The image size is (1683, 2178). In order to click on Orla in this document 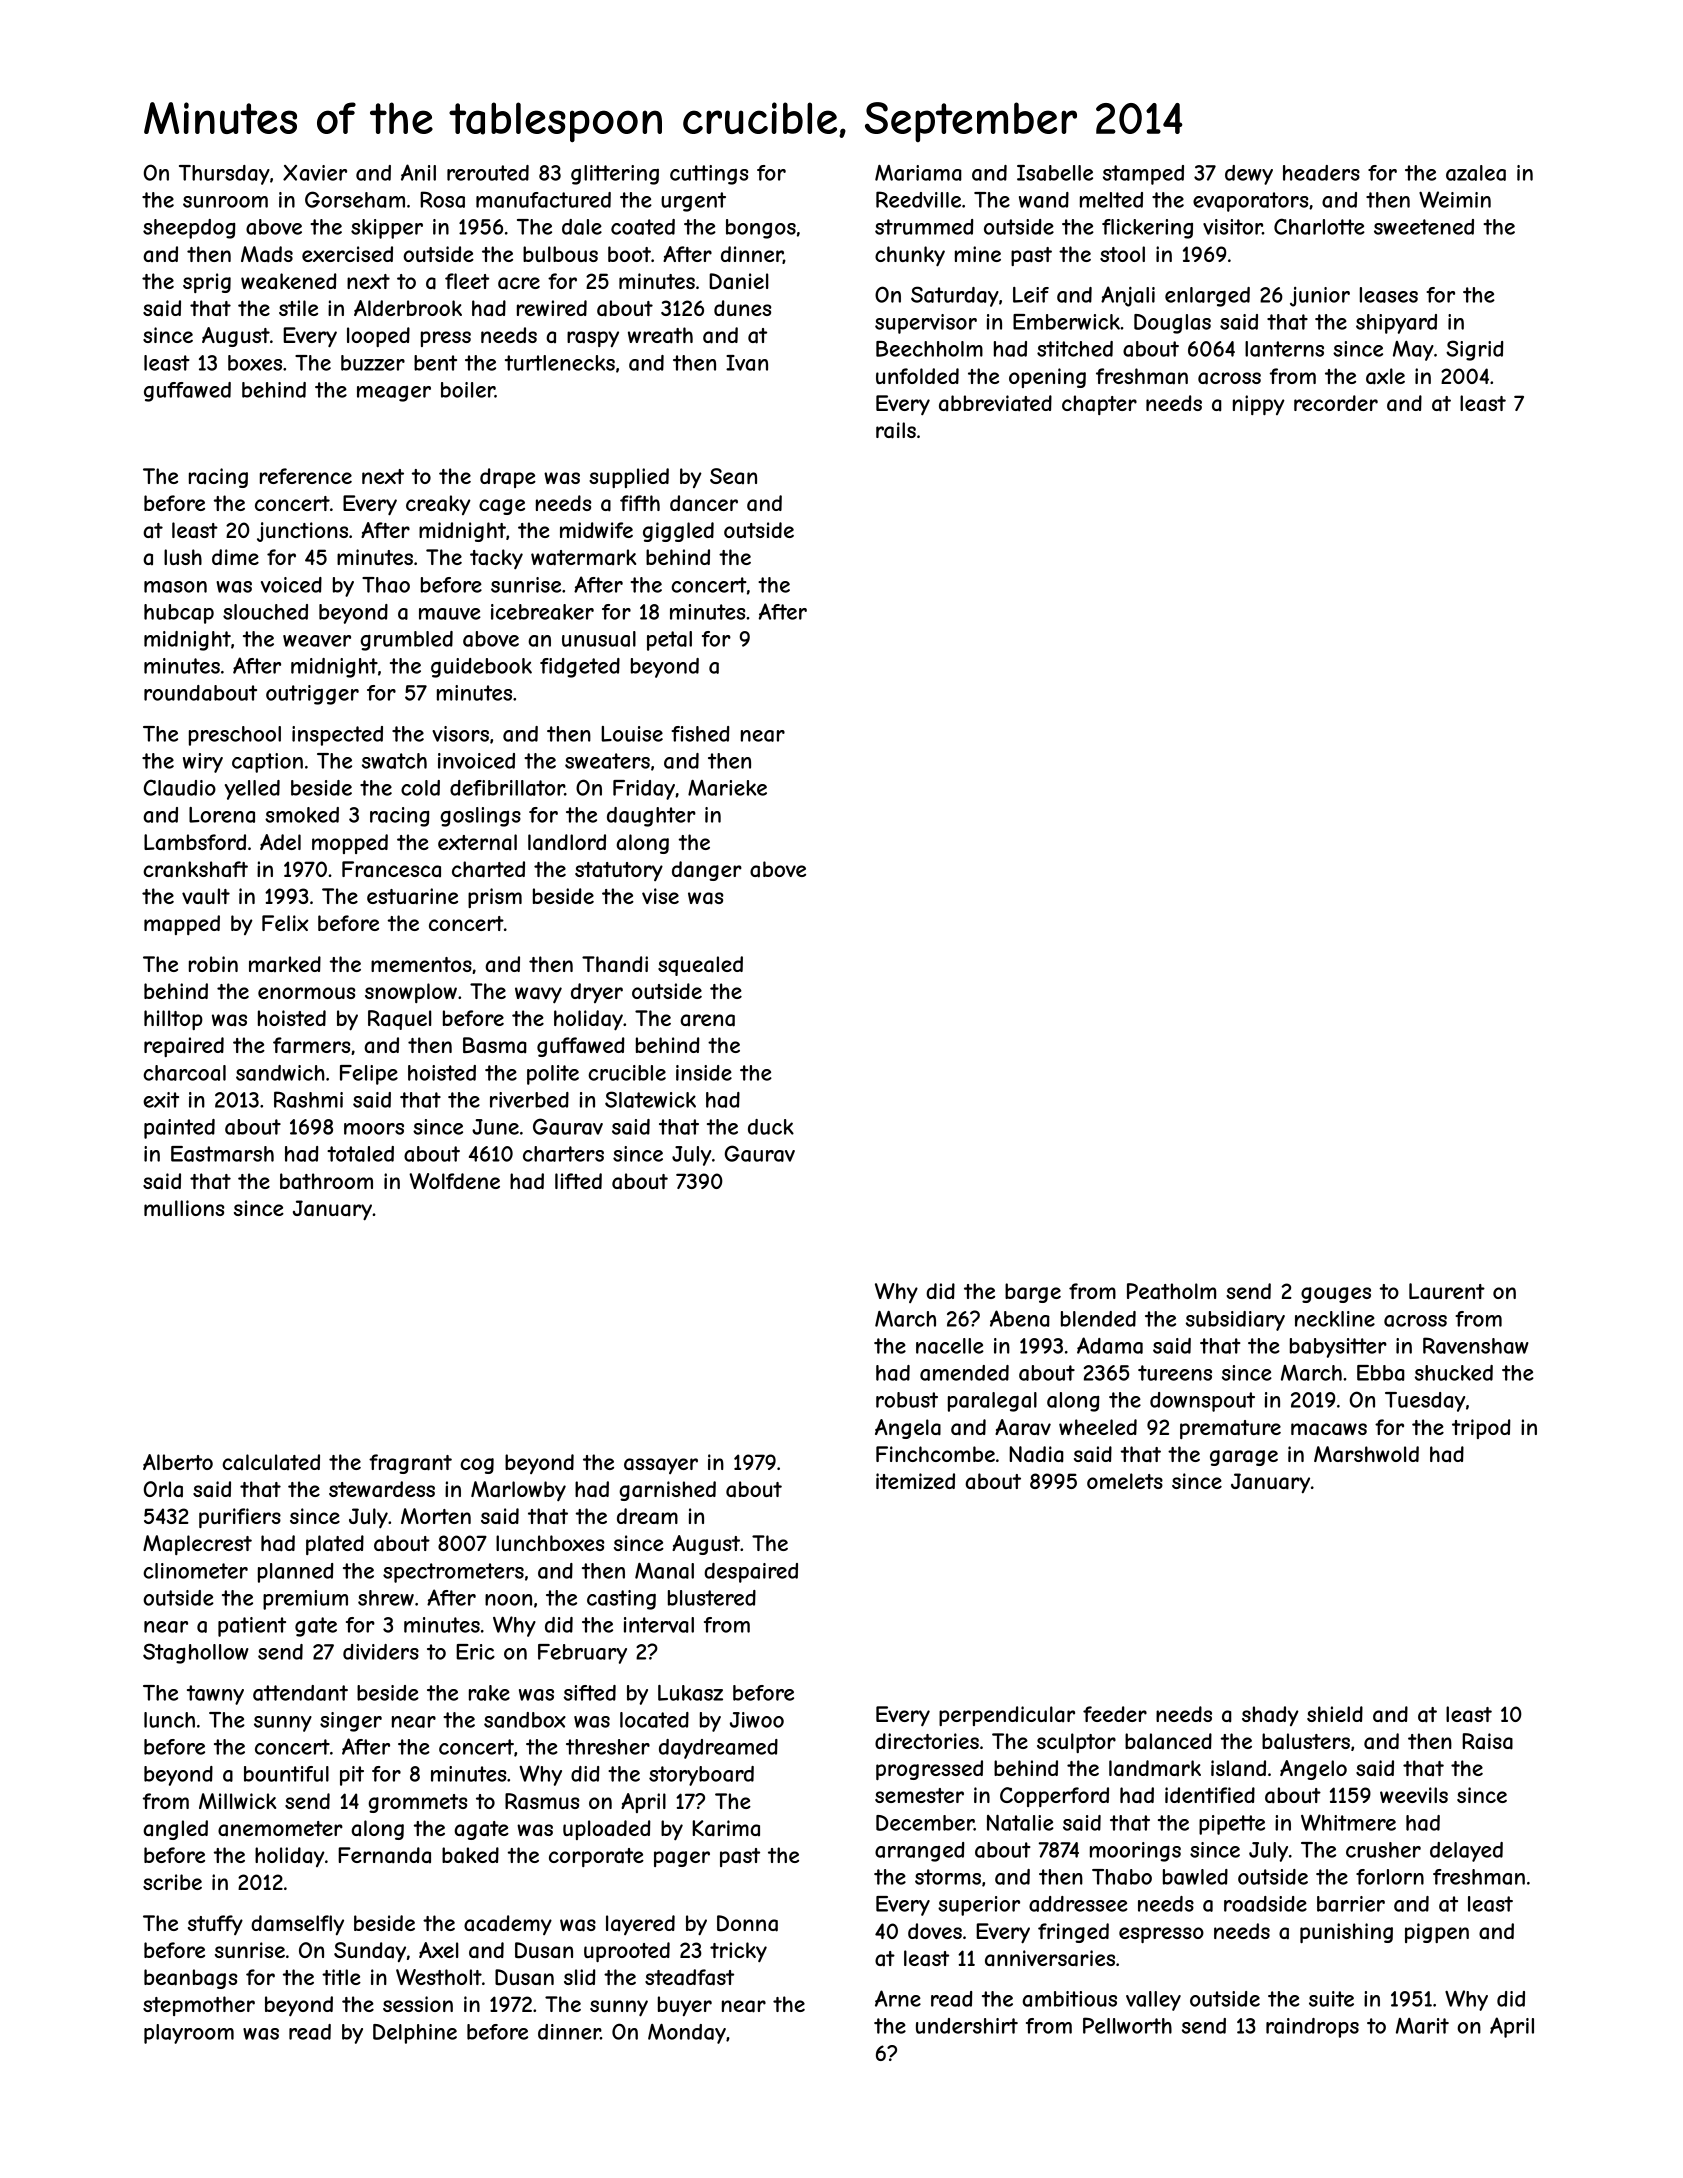, I will do `click(163, 1489)`.
